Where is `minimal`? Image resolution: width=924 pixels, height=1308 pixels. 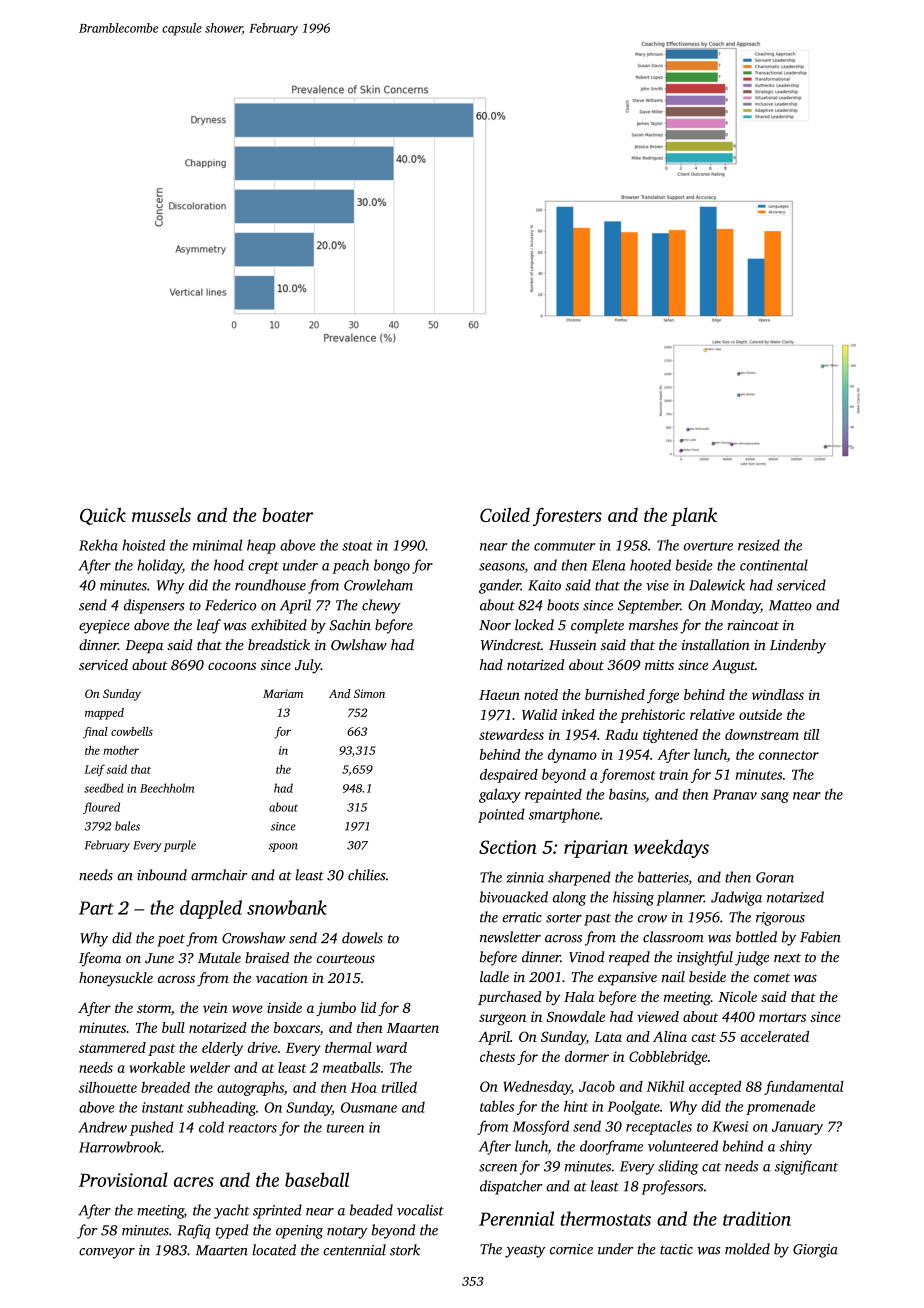 minimal is located at coordinates (217, 545).
